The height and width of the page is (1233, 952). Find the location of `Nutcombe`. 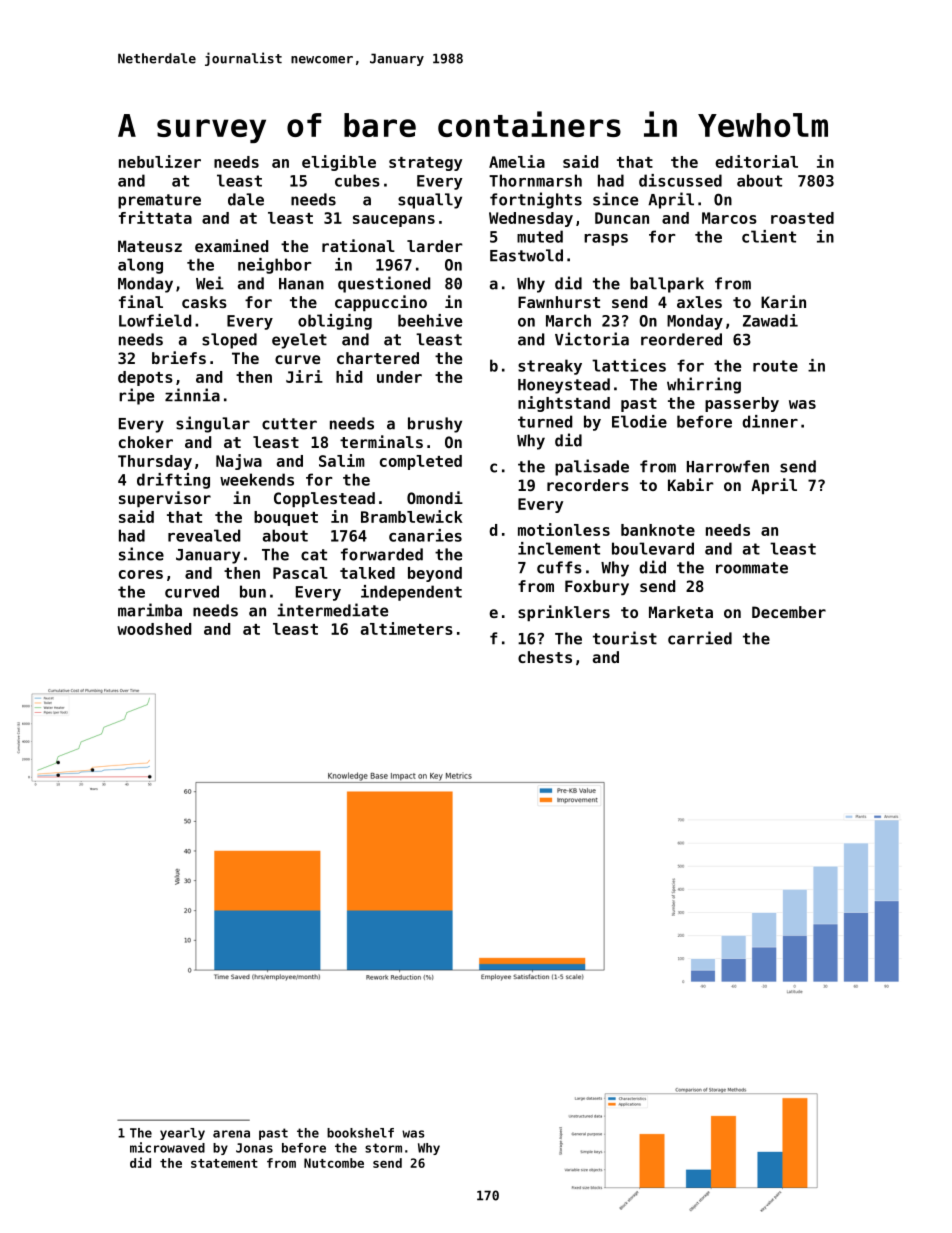

Nutcombe is located at coordinates (334, 1163).
